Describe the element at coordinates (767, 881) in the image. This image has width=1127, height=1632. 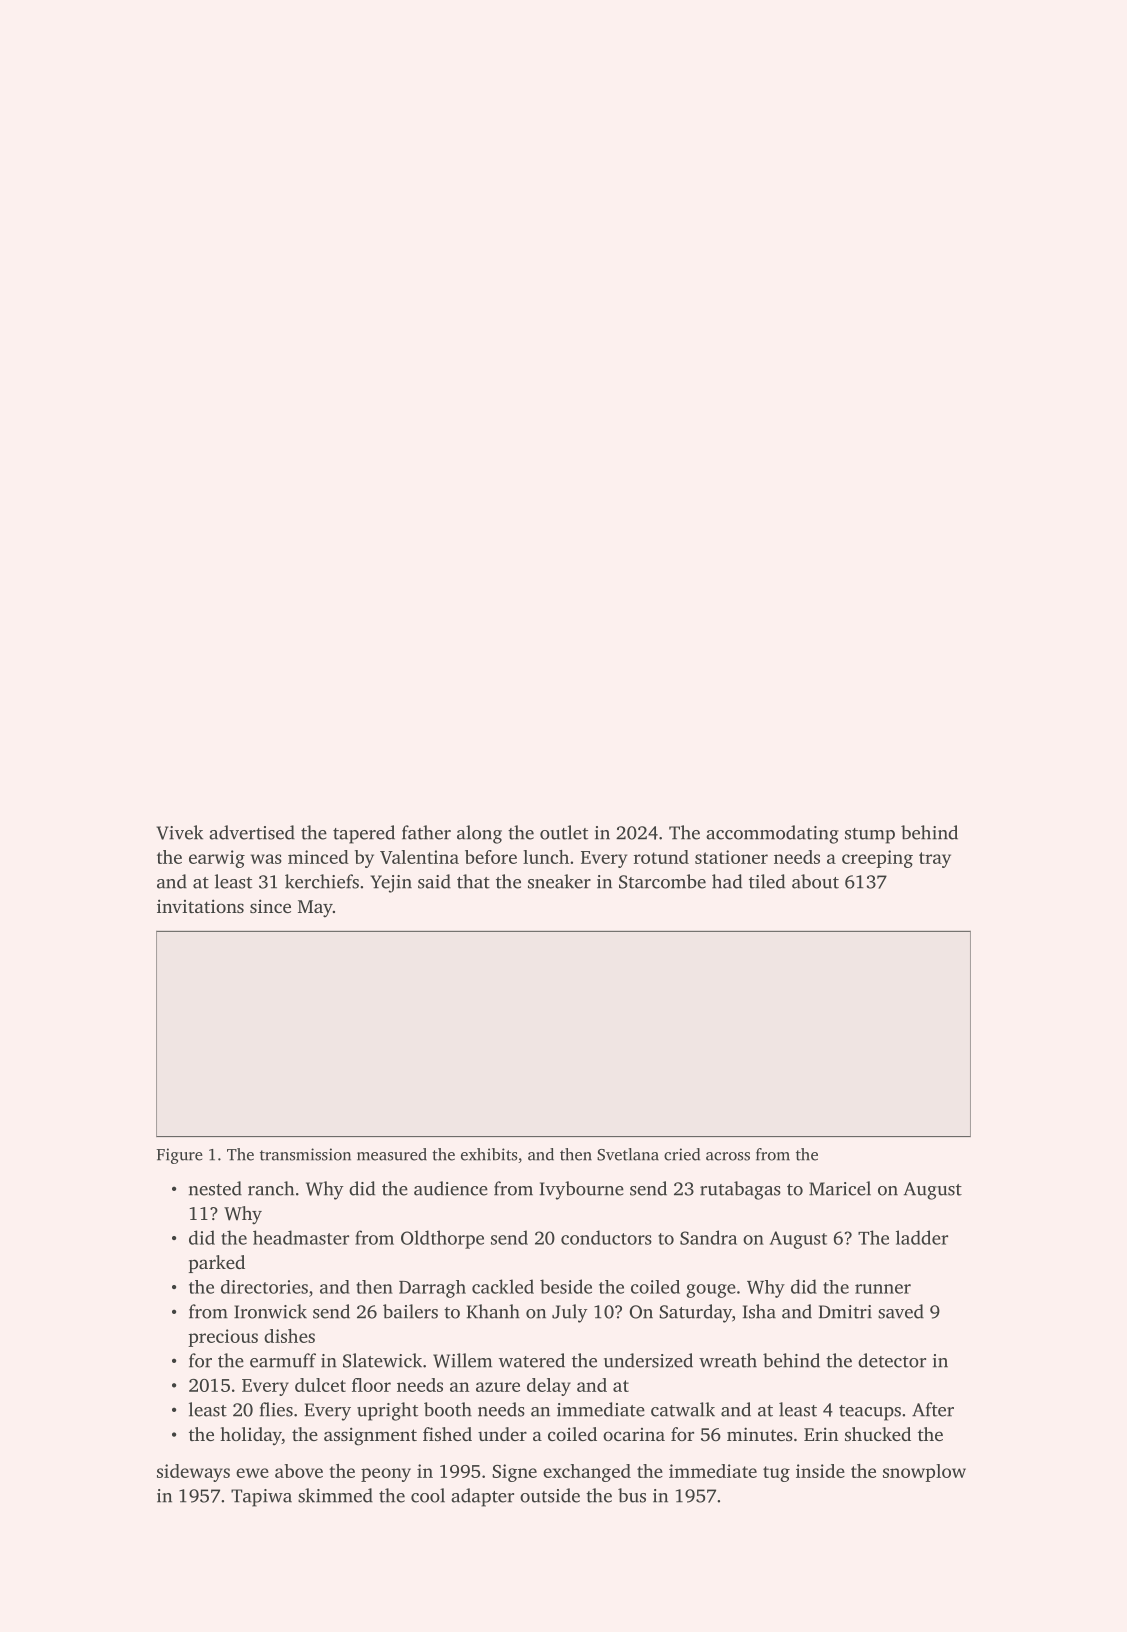
I see `tiled` at that location.
